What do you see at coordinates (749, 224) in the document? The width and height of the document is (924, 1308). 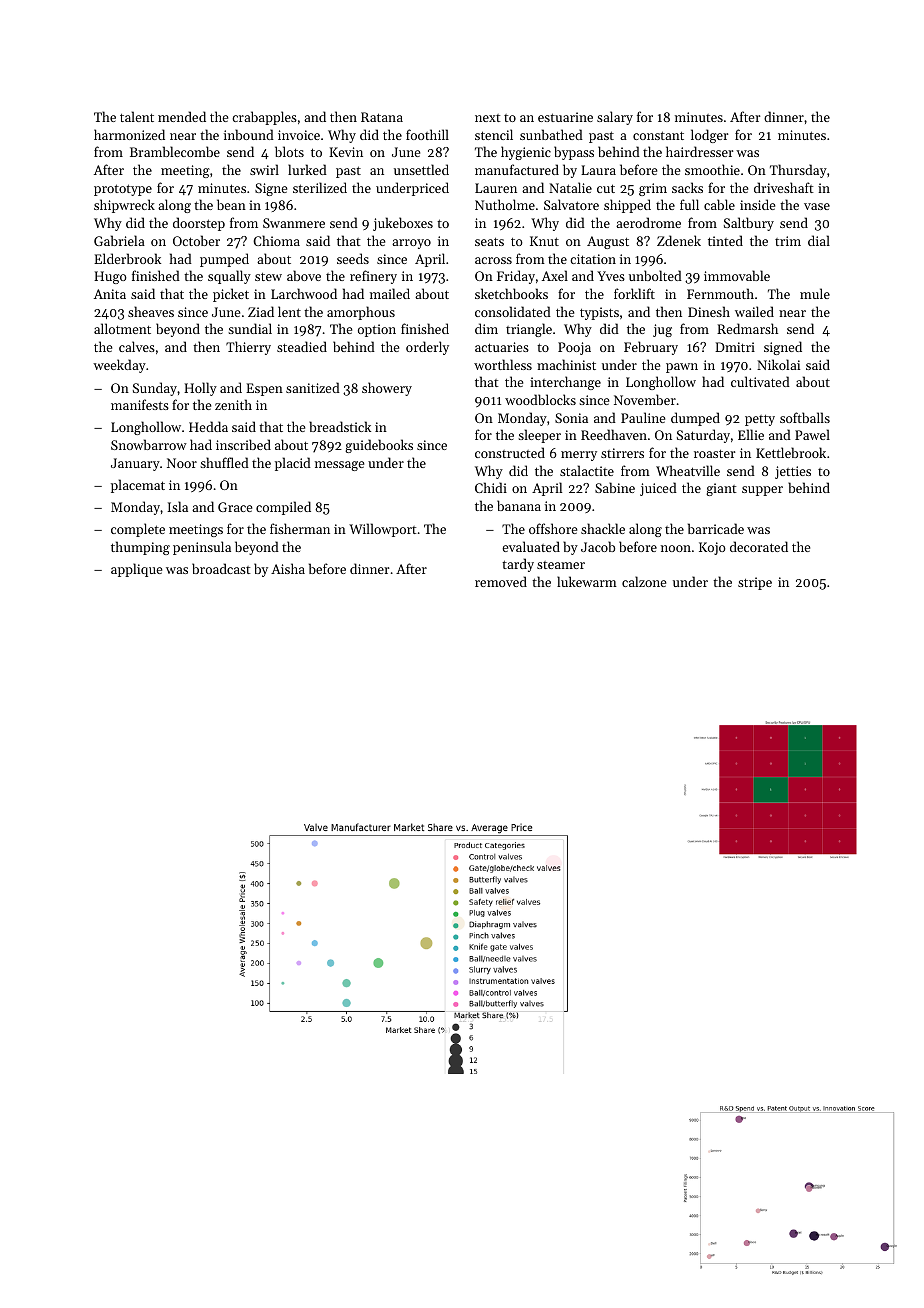 I see `Saltbury` at bounding box center [749, 224].
